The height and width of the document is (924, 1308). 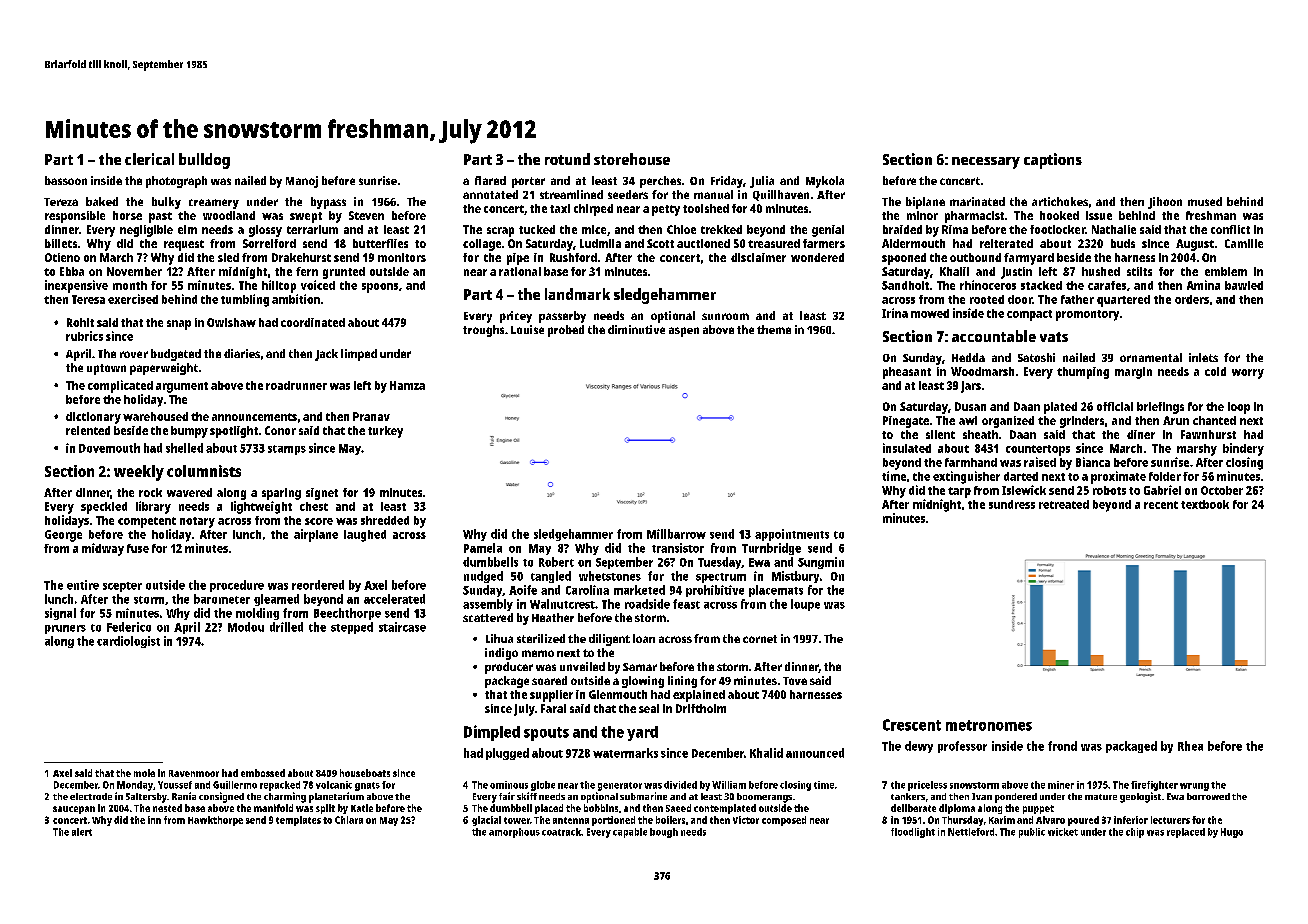 I want to click on floodlight, so click(x=913, y=833).
